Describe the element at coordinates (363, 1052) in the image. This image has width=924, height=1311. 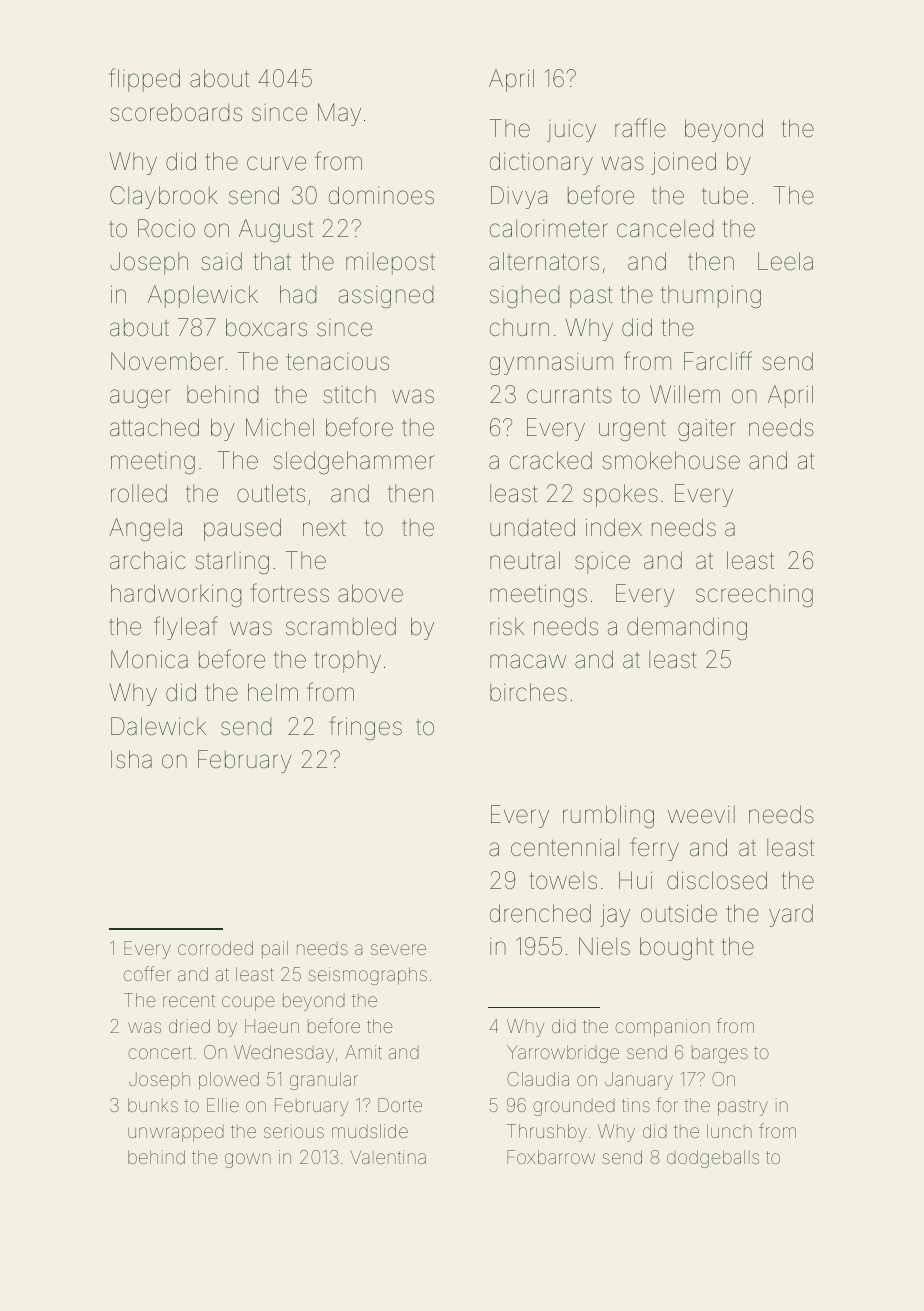
I see `Amit` at that location.
